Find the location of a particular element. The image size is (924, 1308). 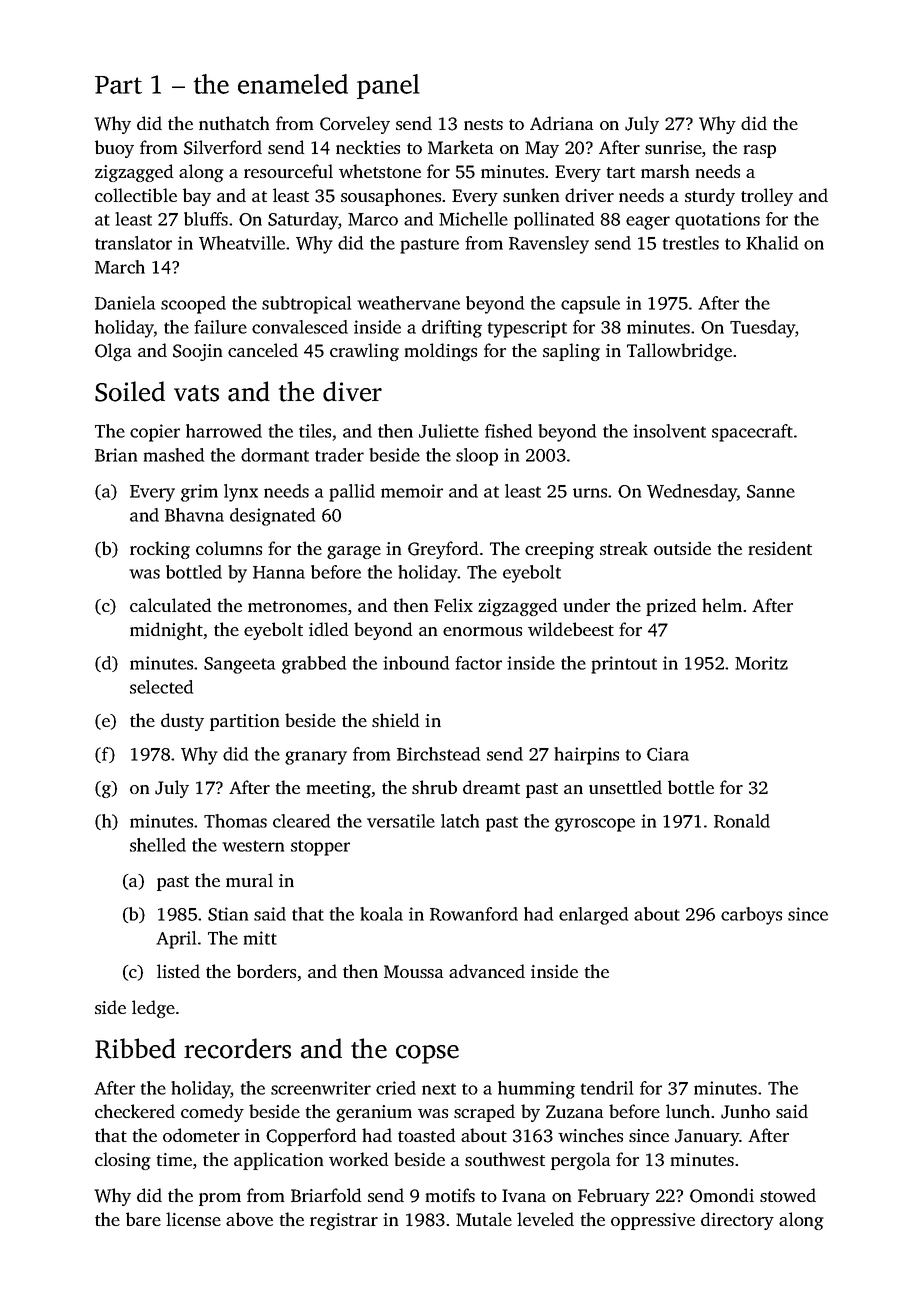

western is located at coordinates (253, 846).
